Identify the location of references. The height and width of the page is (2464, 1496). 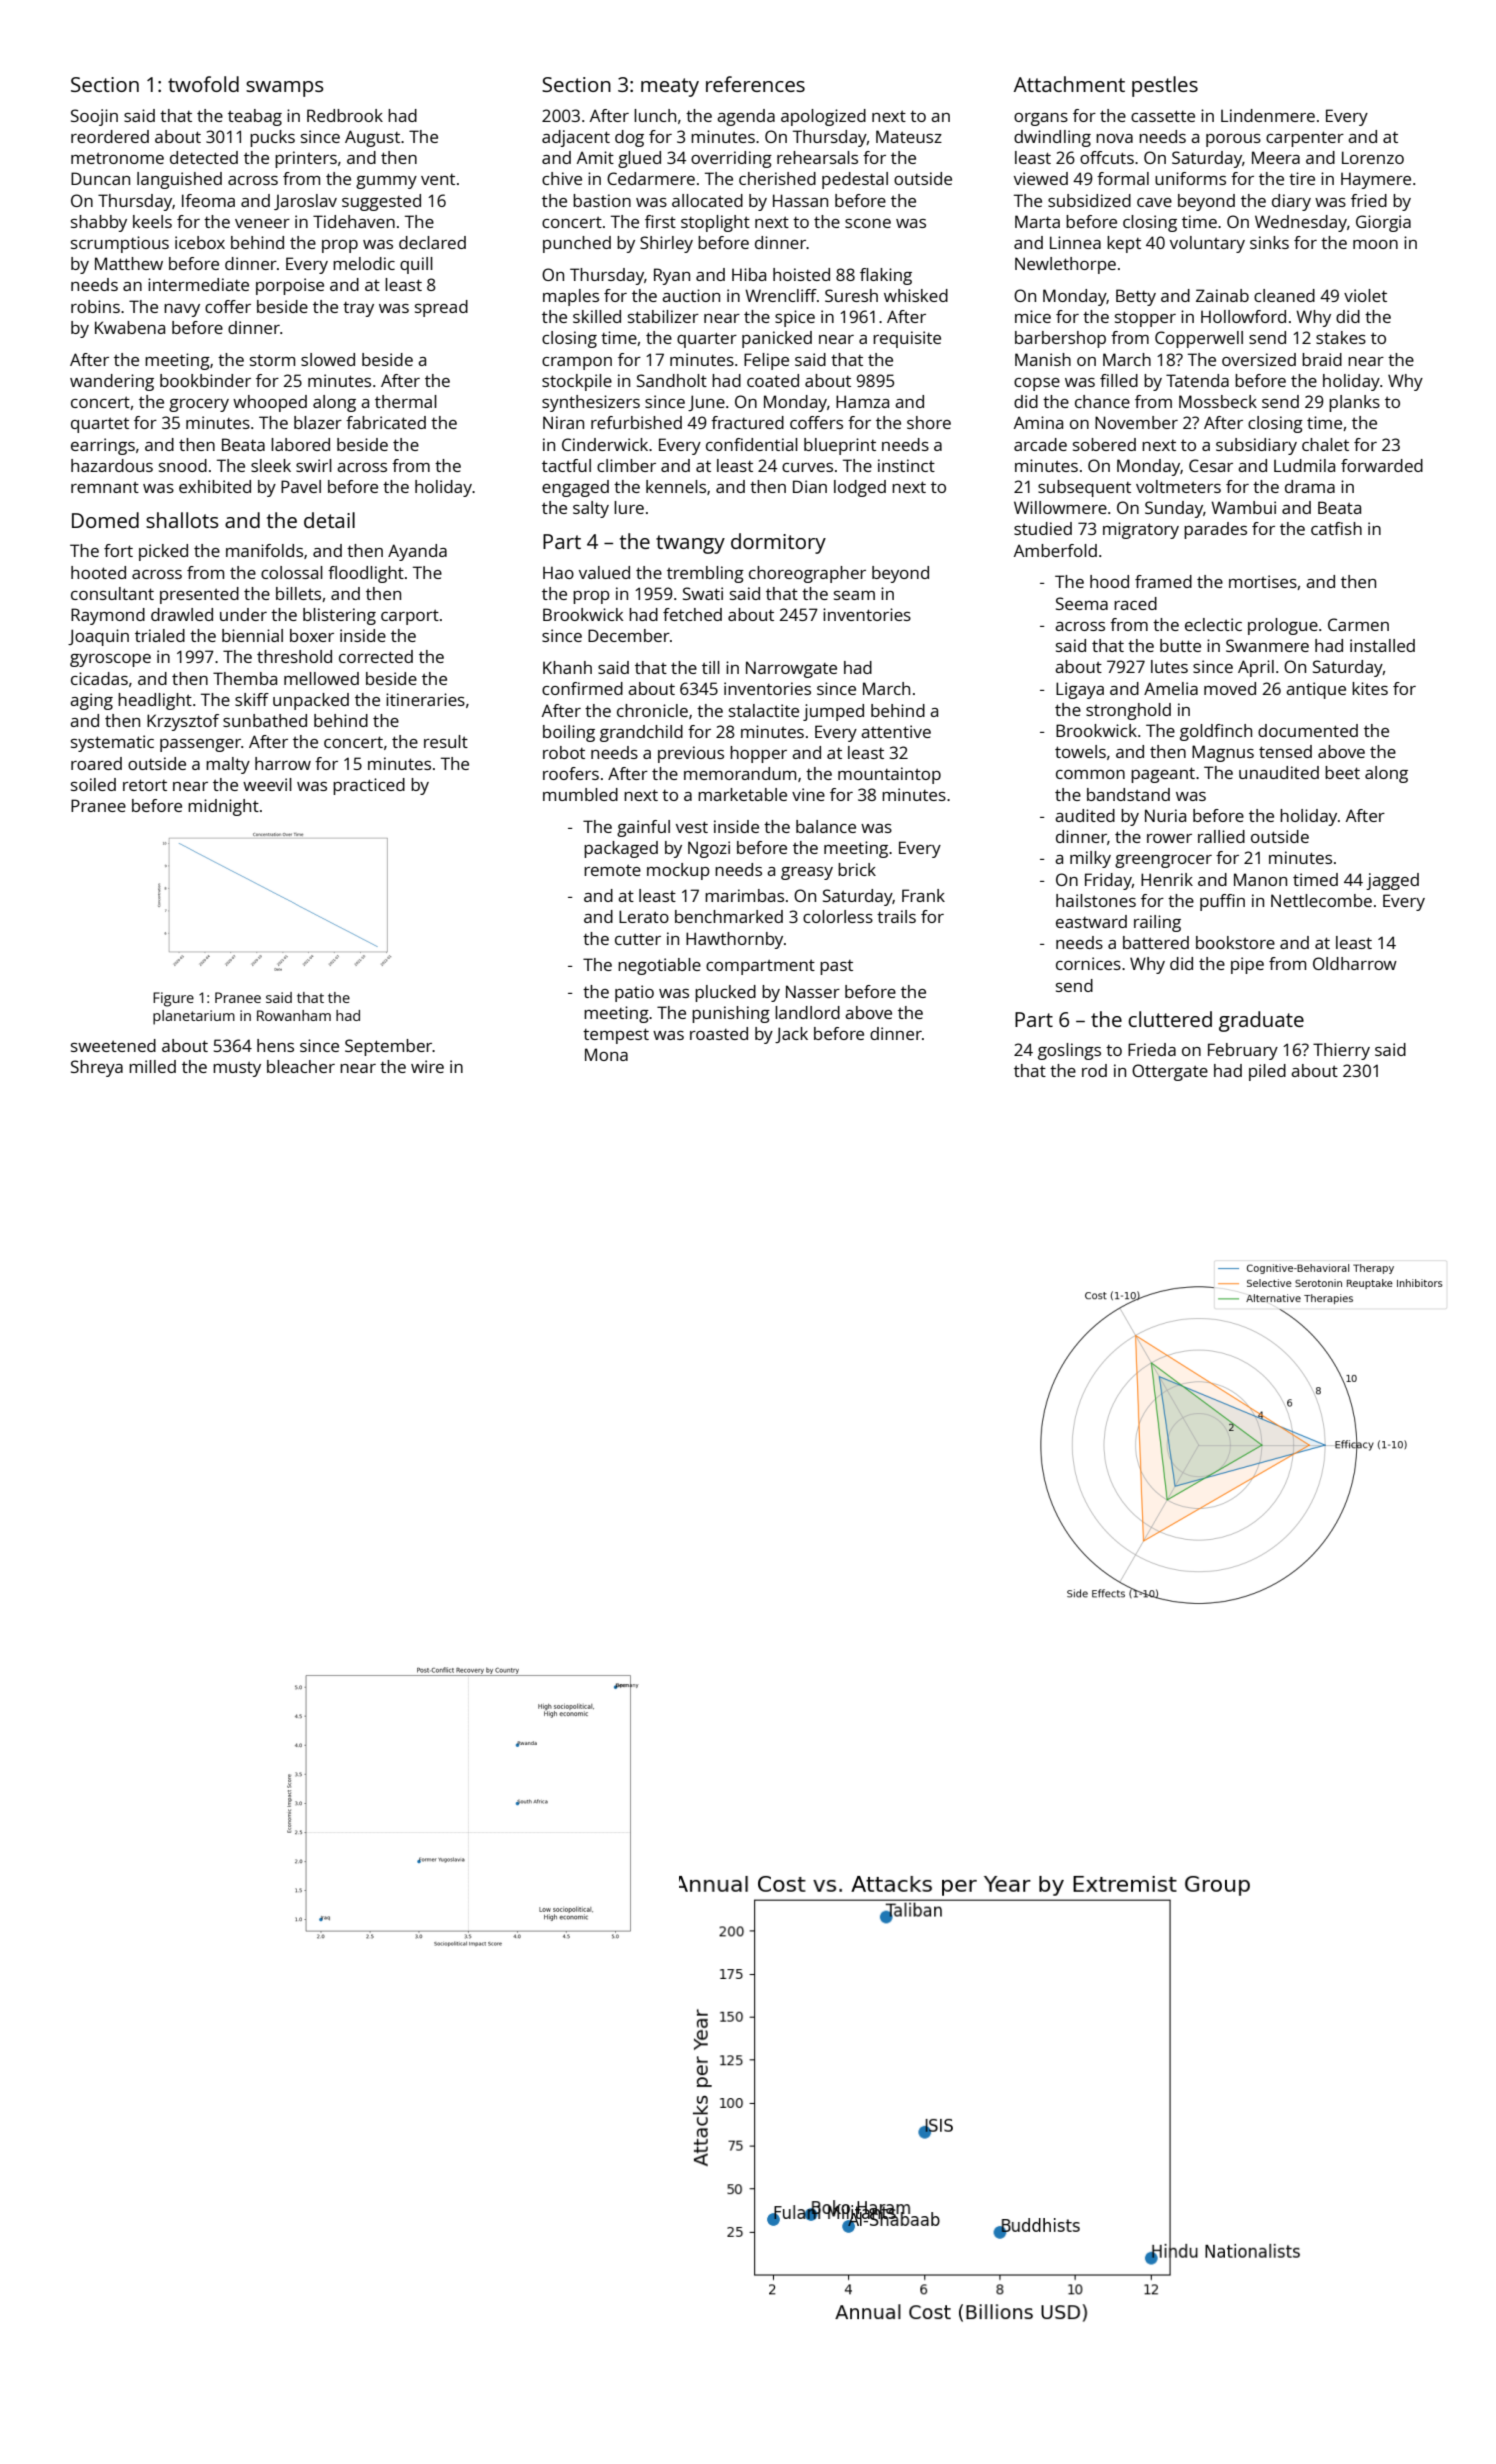
(755, 84).
